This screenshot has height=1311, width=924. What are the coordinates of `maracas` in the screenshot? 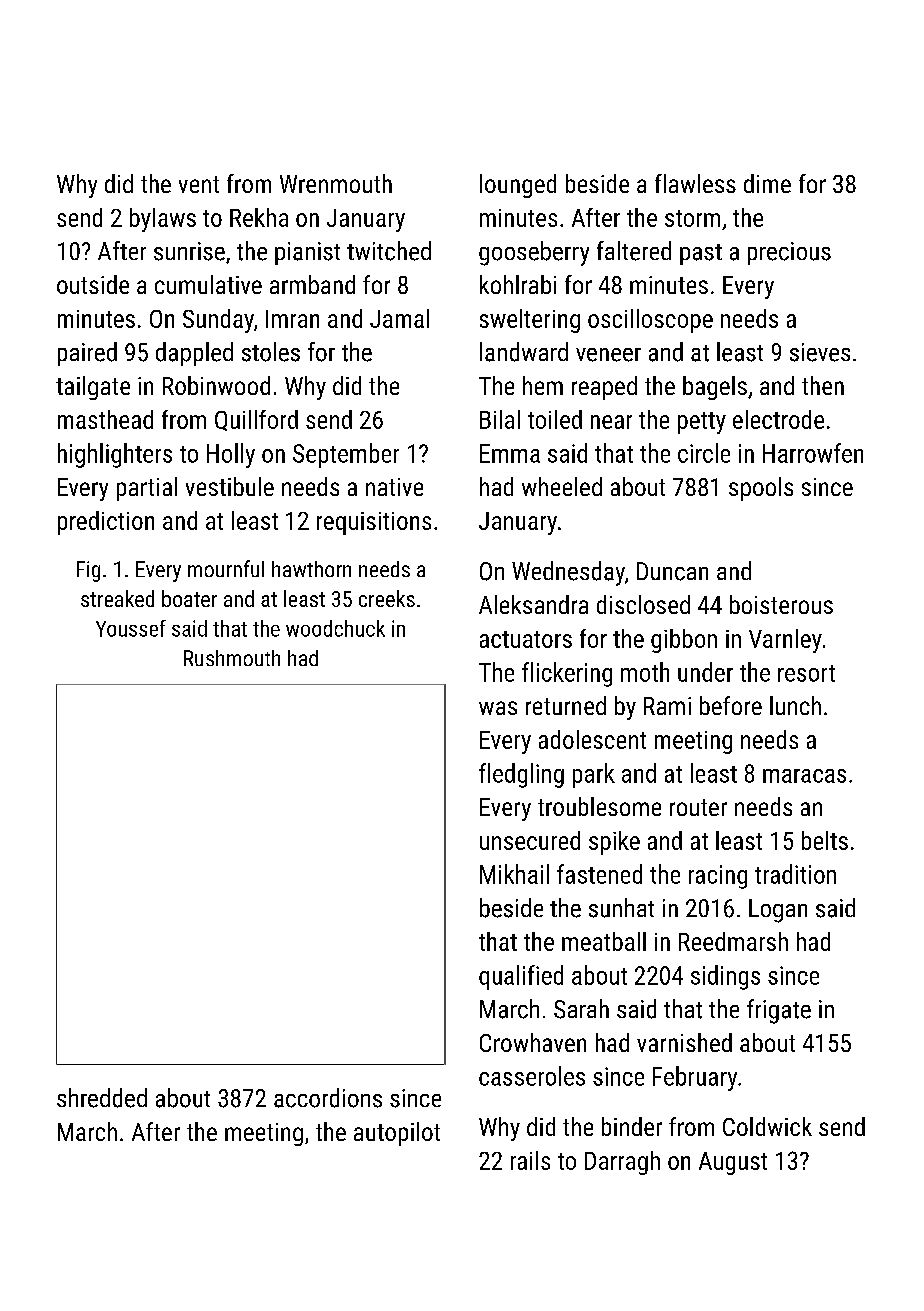 It's located at (804, 776).
